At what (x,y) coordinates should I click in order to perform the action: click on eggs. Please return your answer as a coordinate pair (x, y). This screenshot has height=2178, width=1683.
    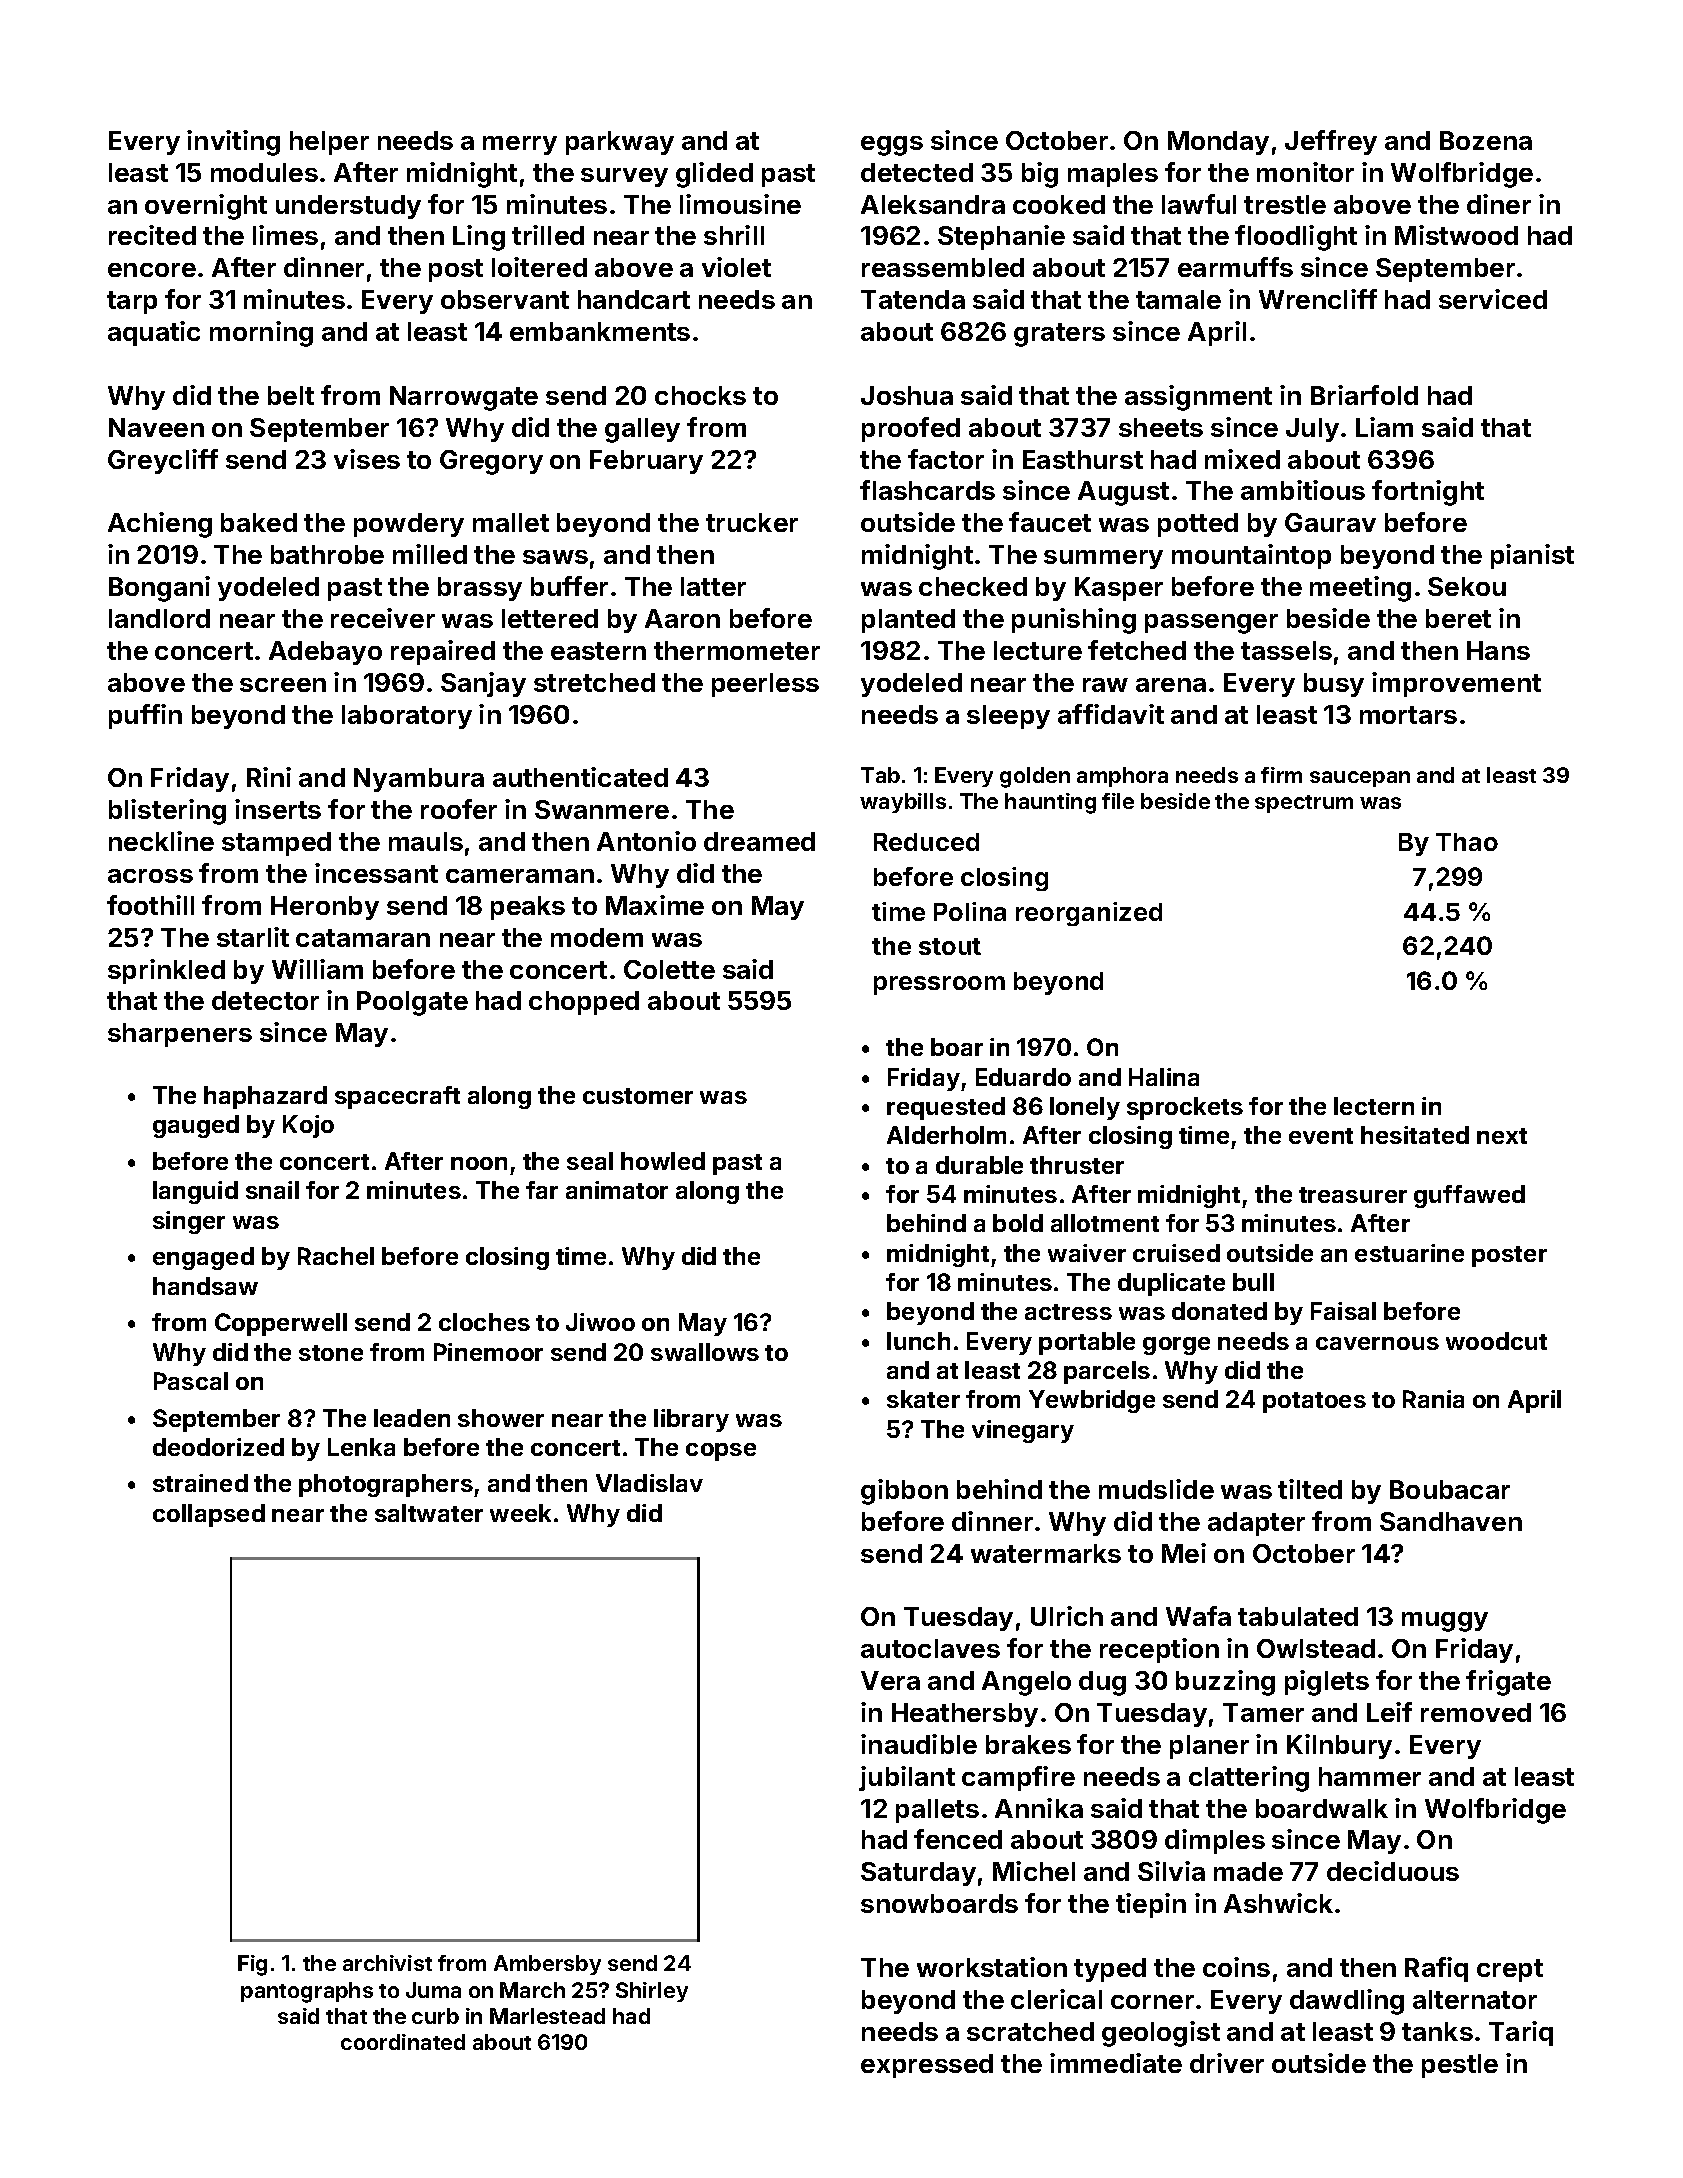
    Looking at the image, I should click on (892, 146).
